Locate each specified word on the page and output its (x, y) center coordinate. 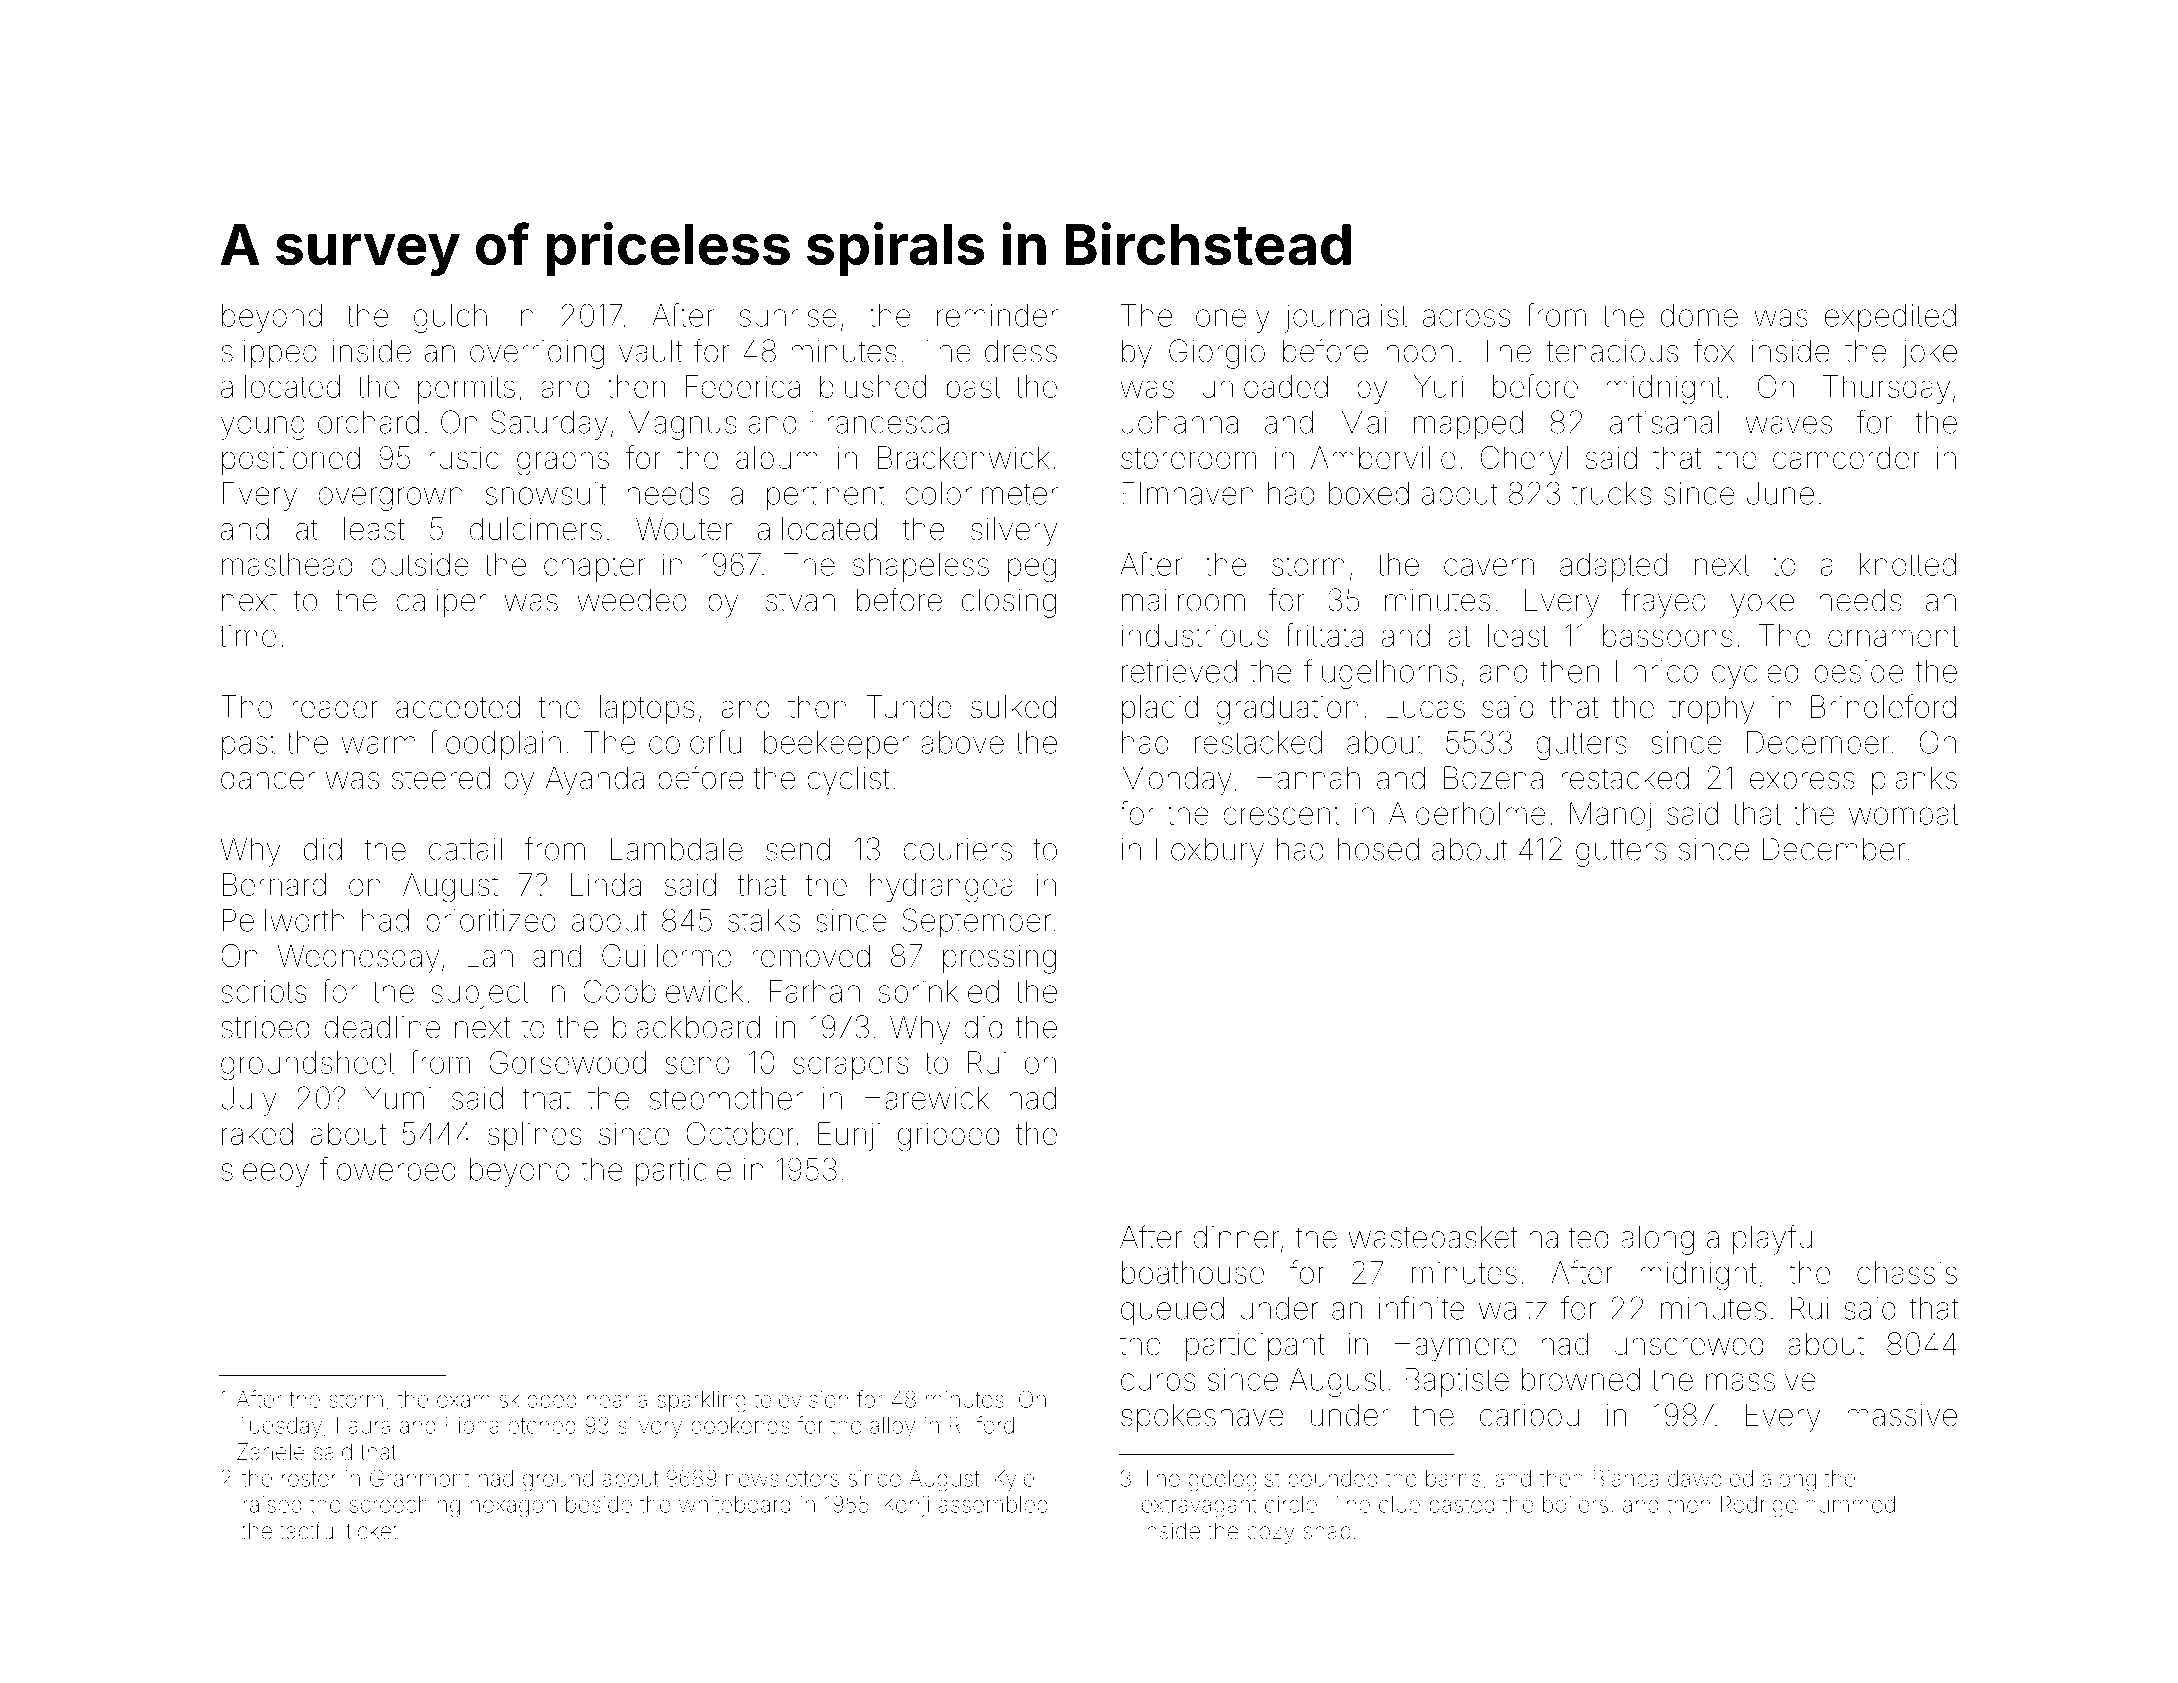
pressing (999, 959)
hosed (1378, 849)
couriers (957, 849)
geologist (1234, 1481)
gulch (450, 318)
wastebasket (1432, 1237)
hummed (1850, 1504)
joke (1929, 354)
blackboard (686, 1027)
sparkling (701, 1402)
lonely (1230, 318)
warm (379, 745)
